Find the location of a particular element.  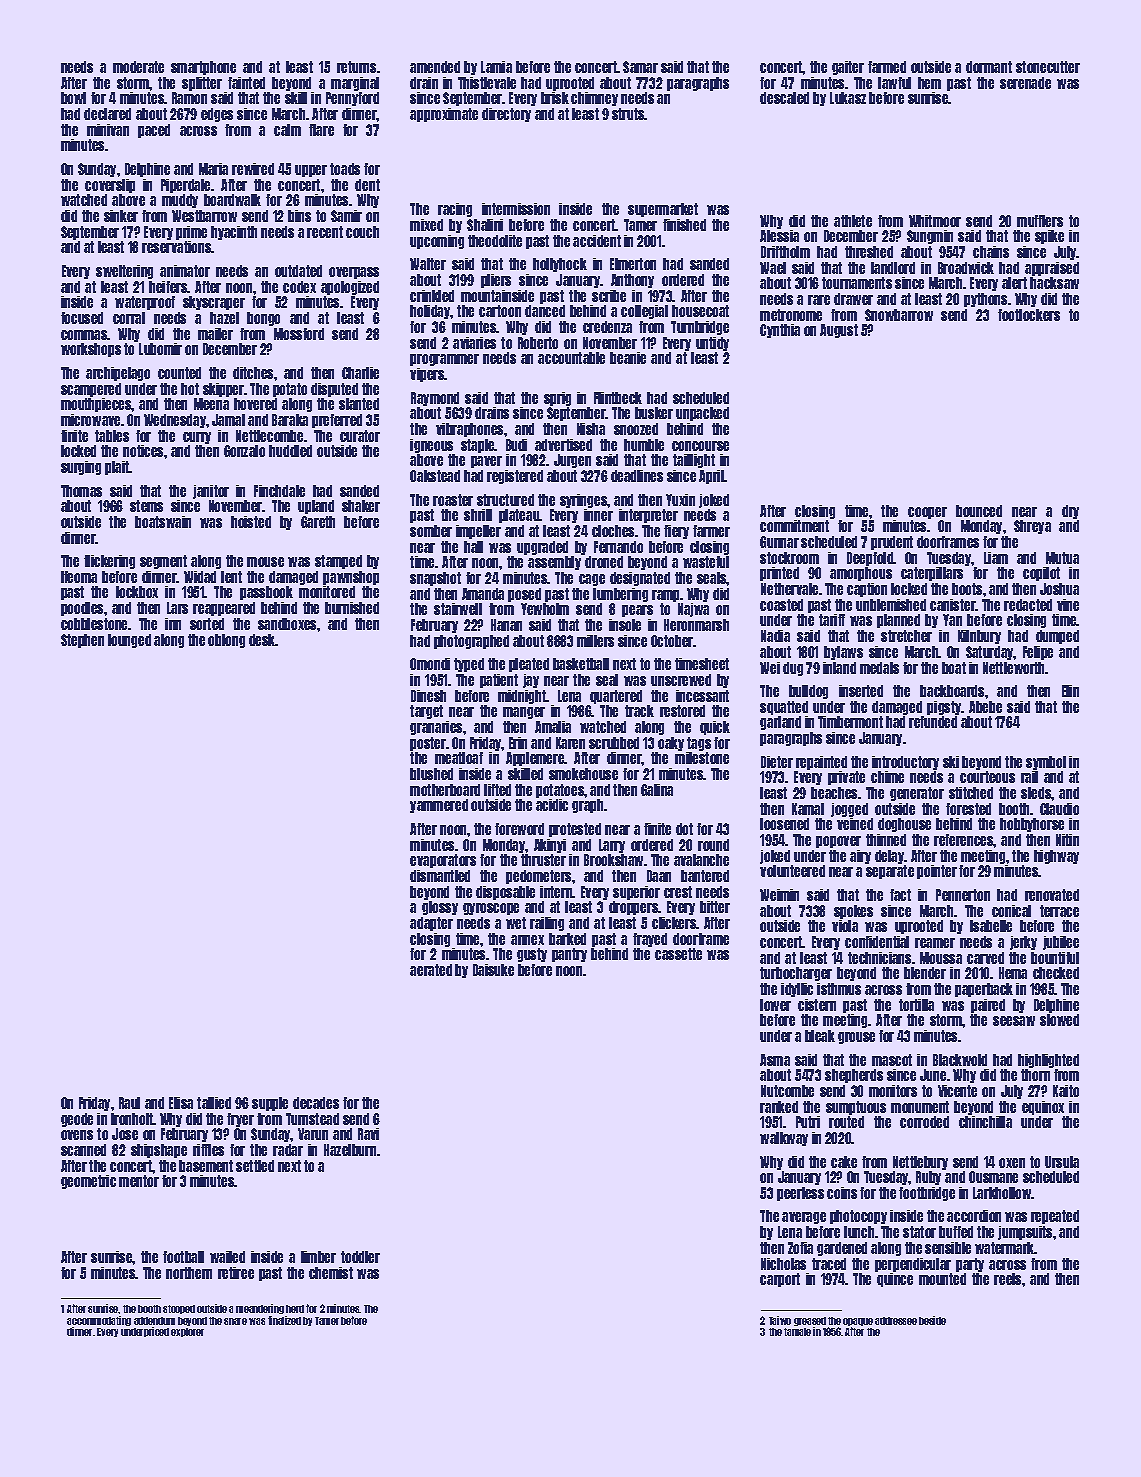

boardwalk is located at coordinates (232, 200).
